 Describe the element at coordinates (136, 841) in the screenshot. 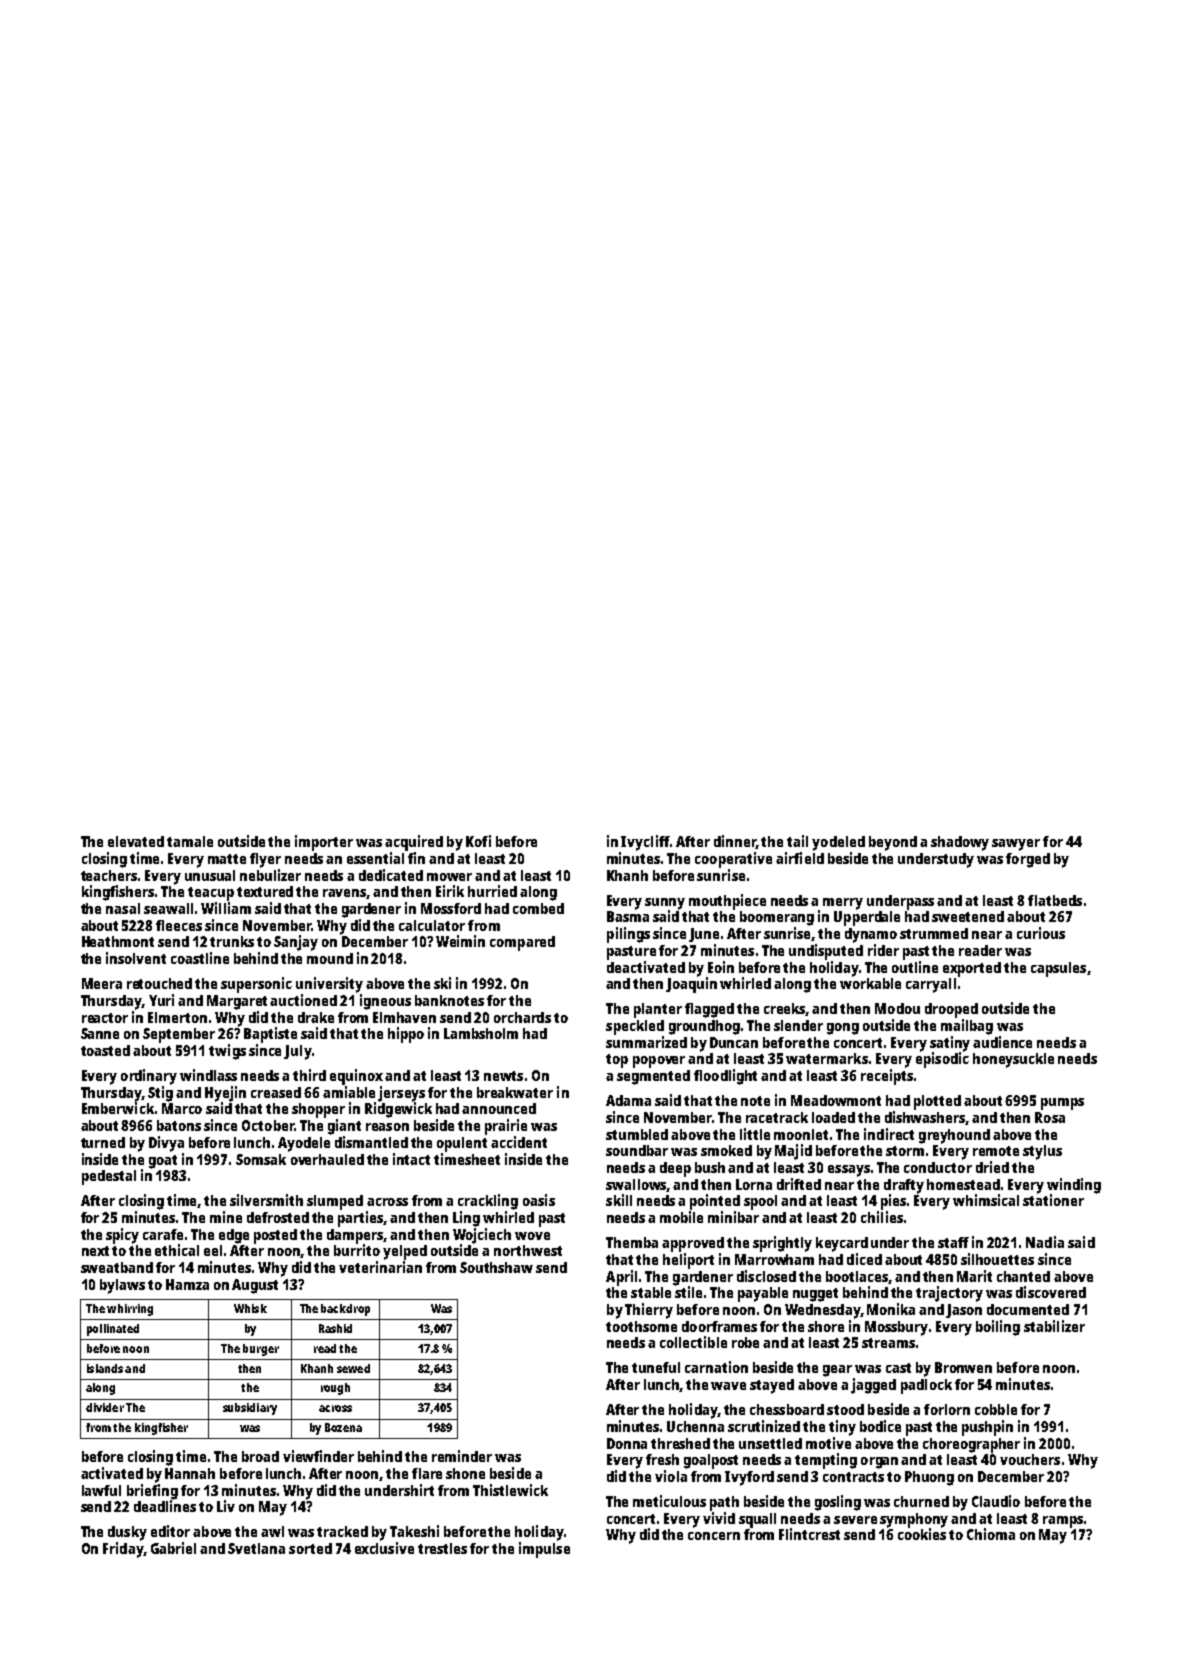

I see `elevated` at that location.
